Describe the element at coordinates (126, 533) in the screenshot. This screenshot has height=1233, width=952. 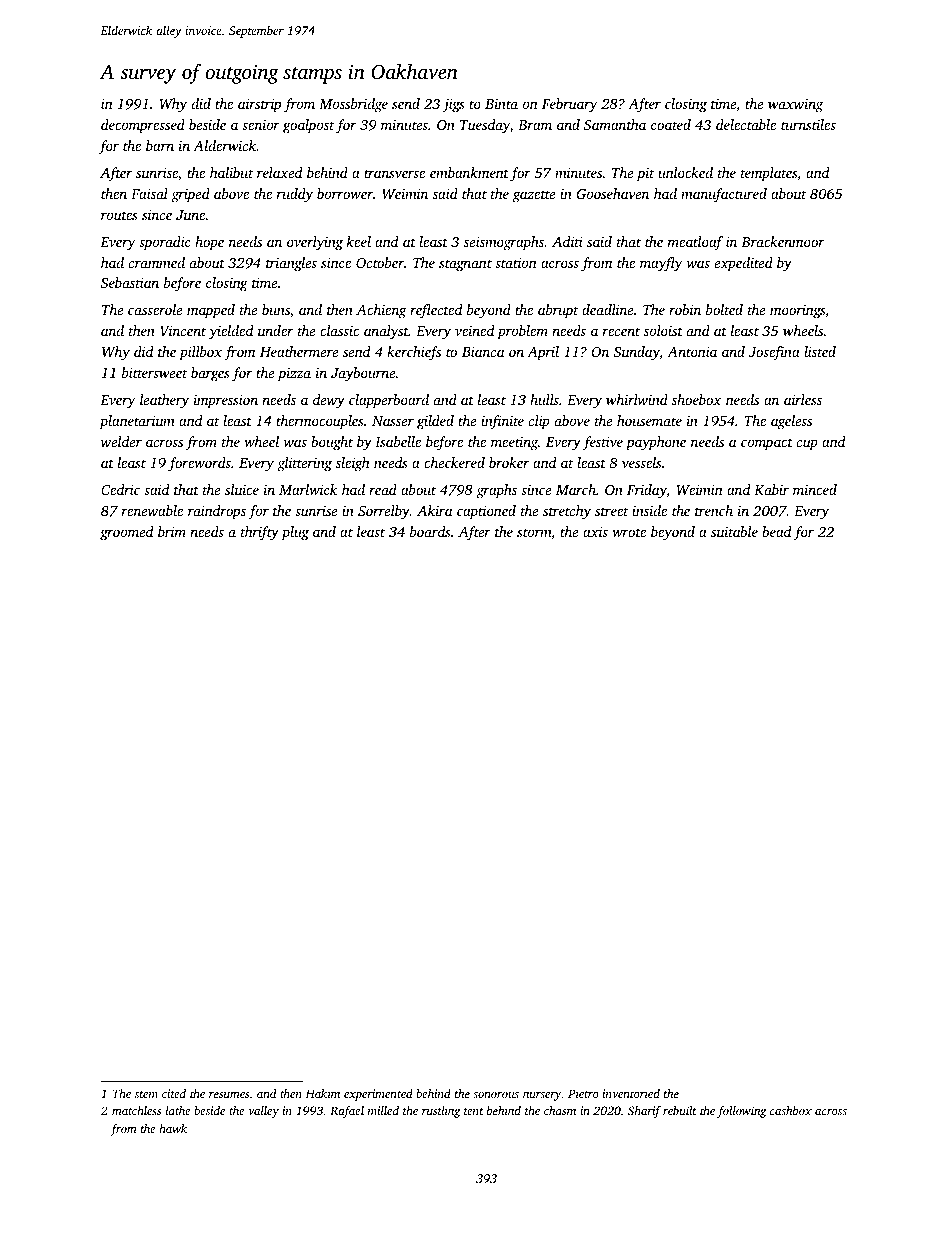
I see `groomed` at that location.
